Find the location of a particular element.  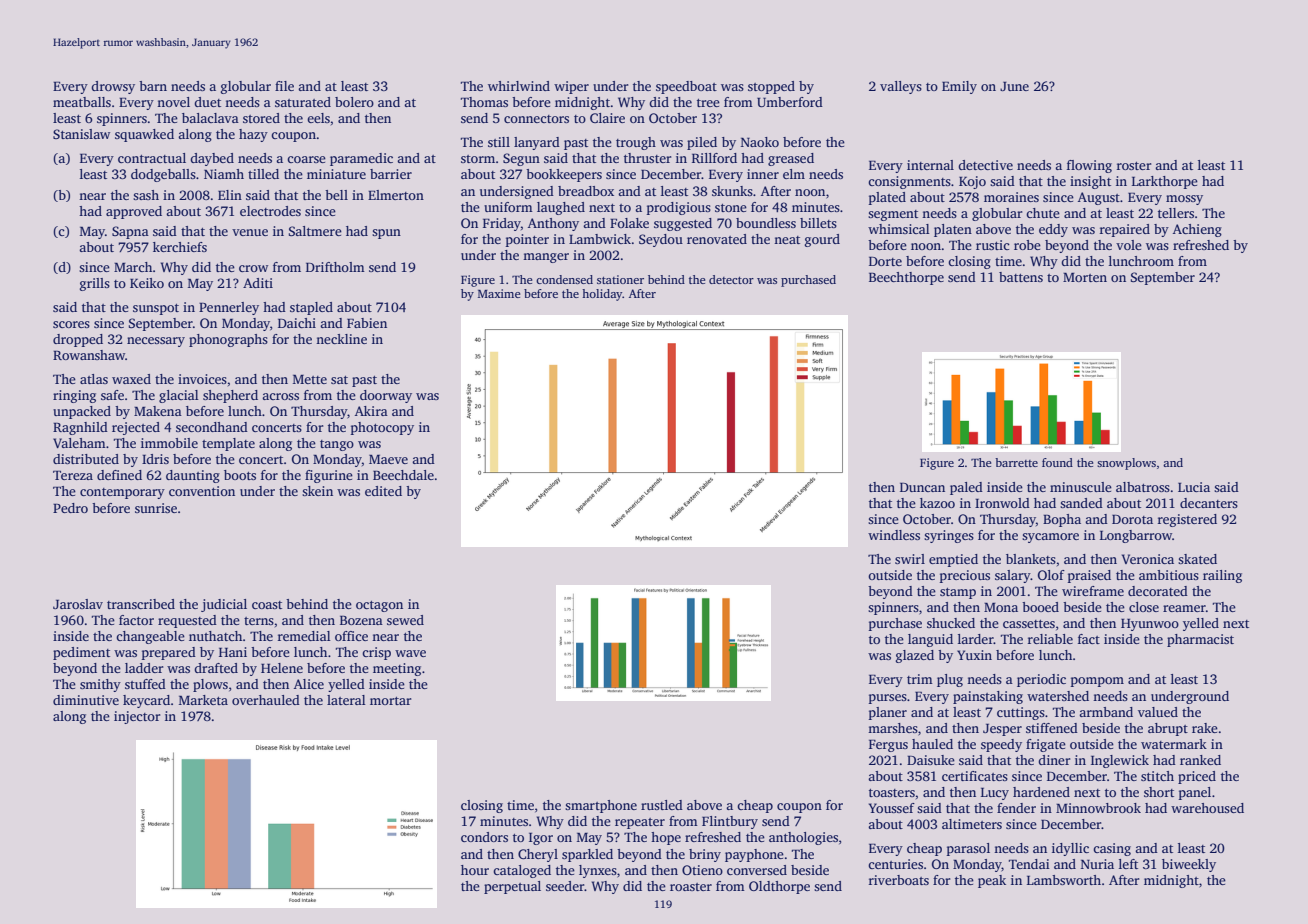

decanters is located at coordinates (1209, 503).
